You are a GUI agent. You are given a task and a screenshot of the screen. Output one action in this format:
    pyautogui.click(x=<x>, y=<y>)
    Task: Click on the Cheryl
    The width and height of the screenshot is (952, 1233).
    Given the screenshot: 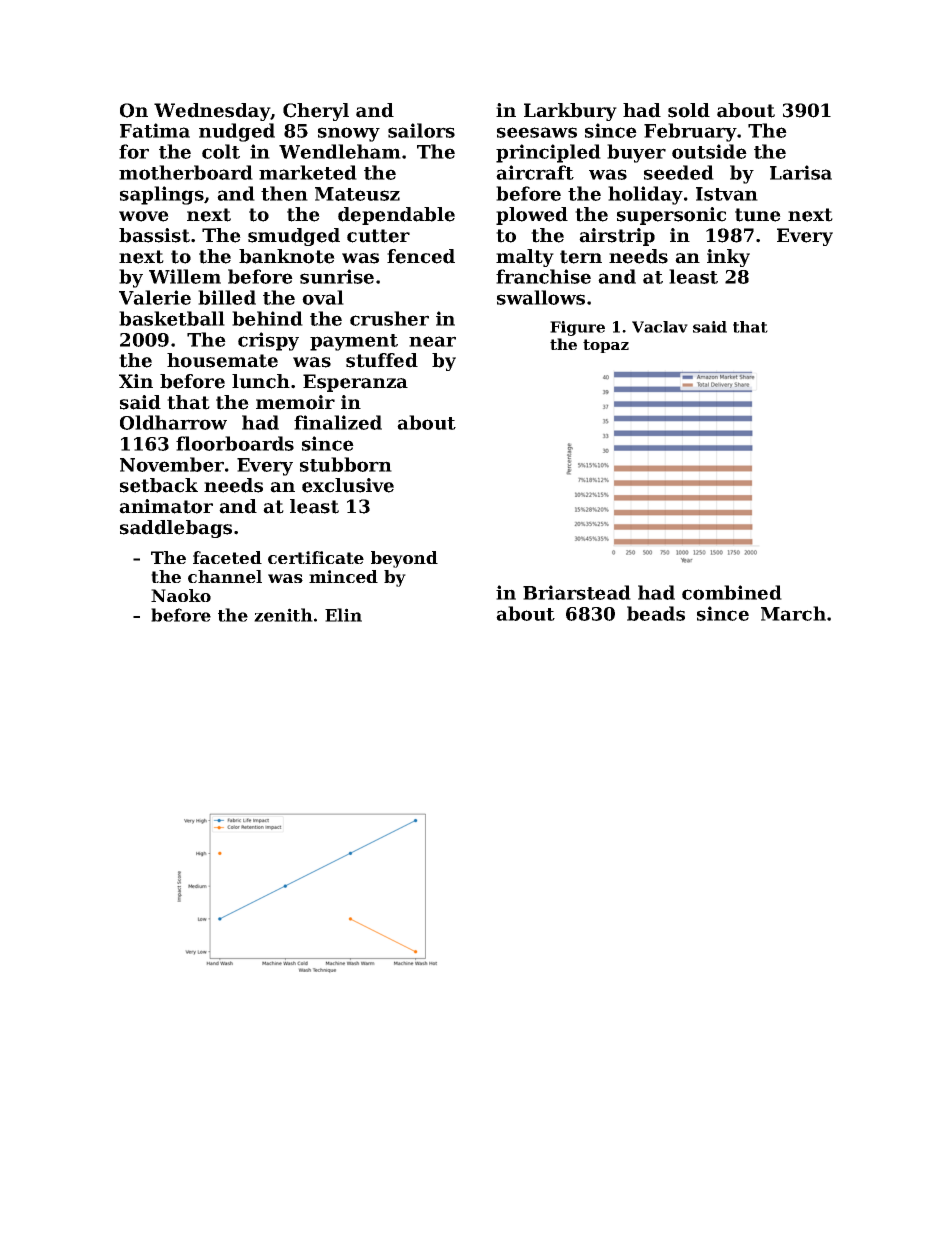 What is the action you would take?
    pyautogui.click(x=316, y=112)
